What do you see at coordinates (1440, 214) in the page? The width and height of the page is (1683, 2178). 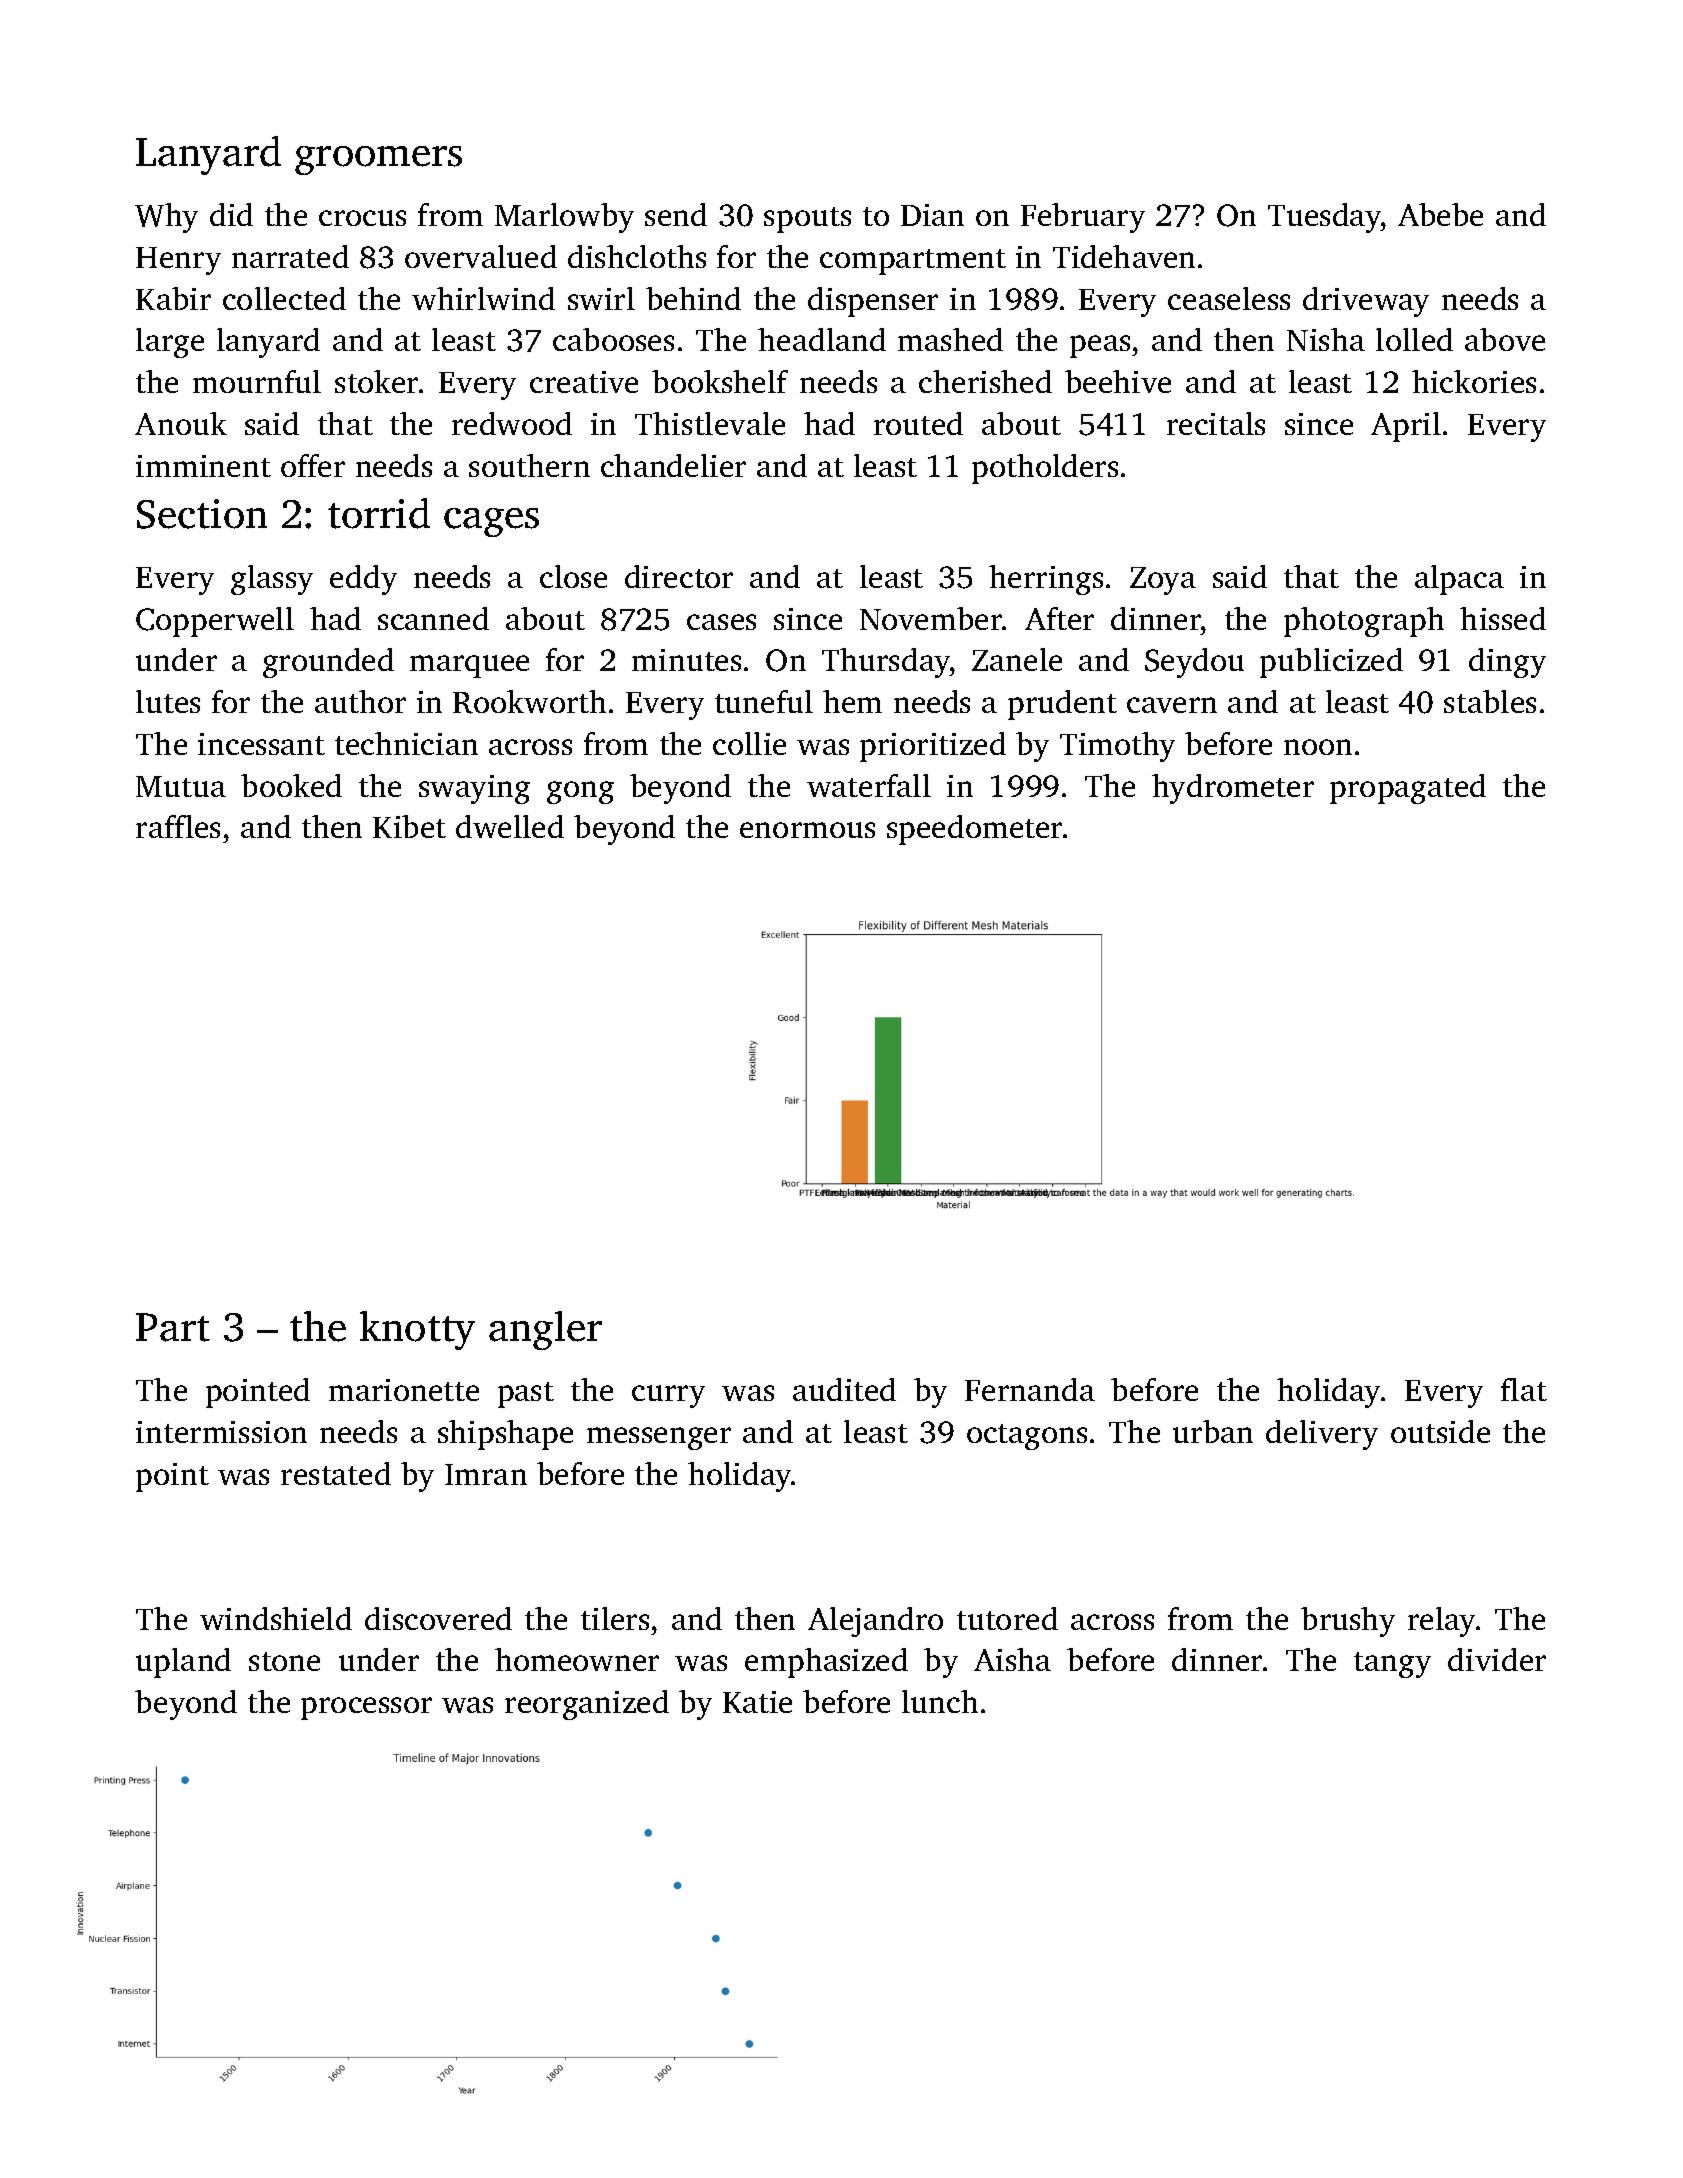 I see `Abebe` at bounding box center [1440, 214].
